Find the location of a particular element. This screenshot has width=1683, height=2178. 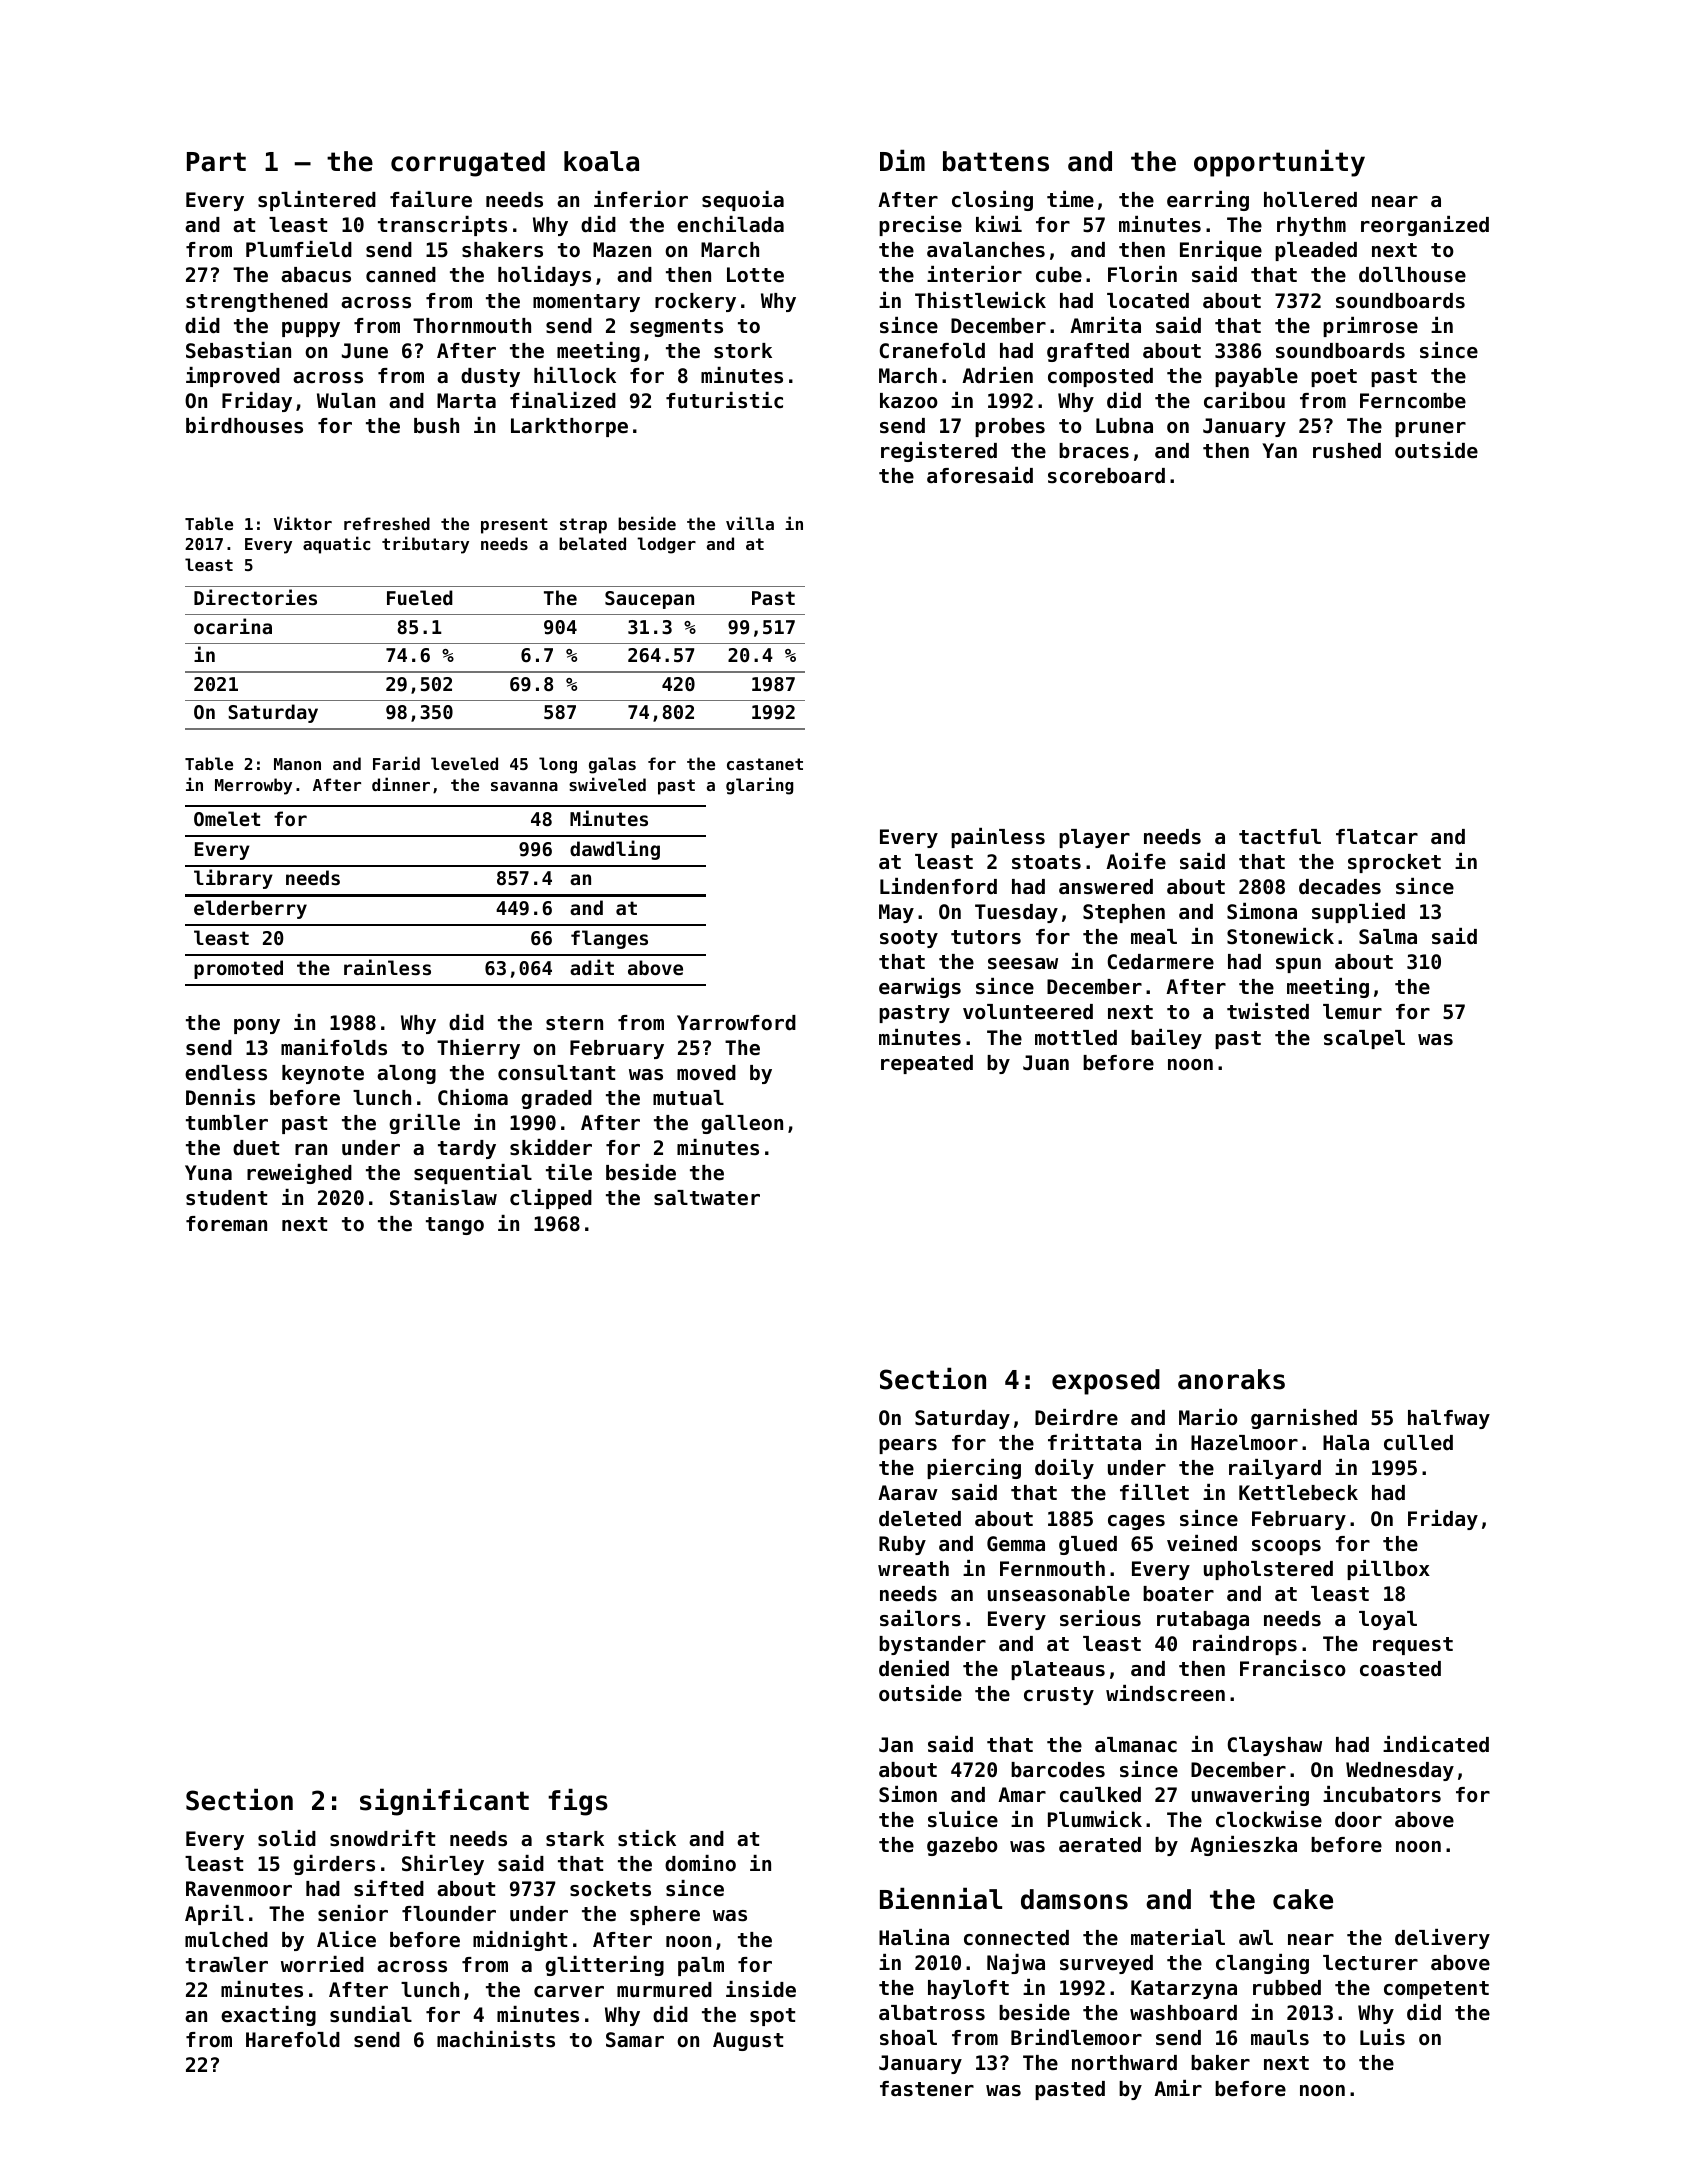

culled is located at coordinates (1418, 1443).
